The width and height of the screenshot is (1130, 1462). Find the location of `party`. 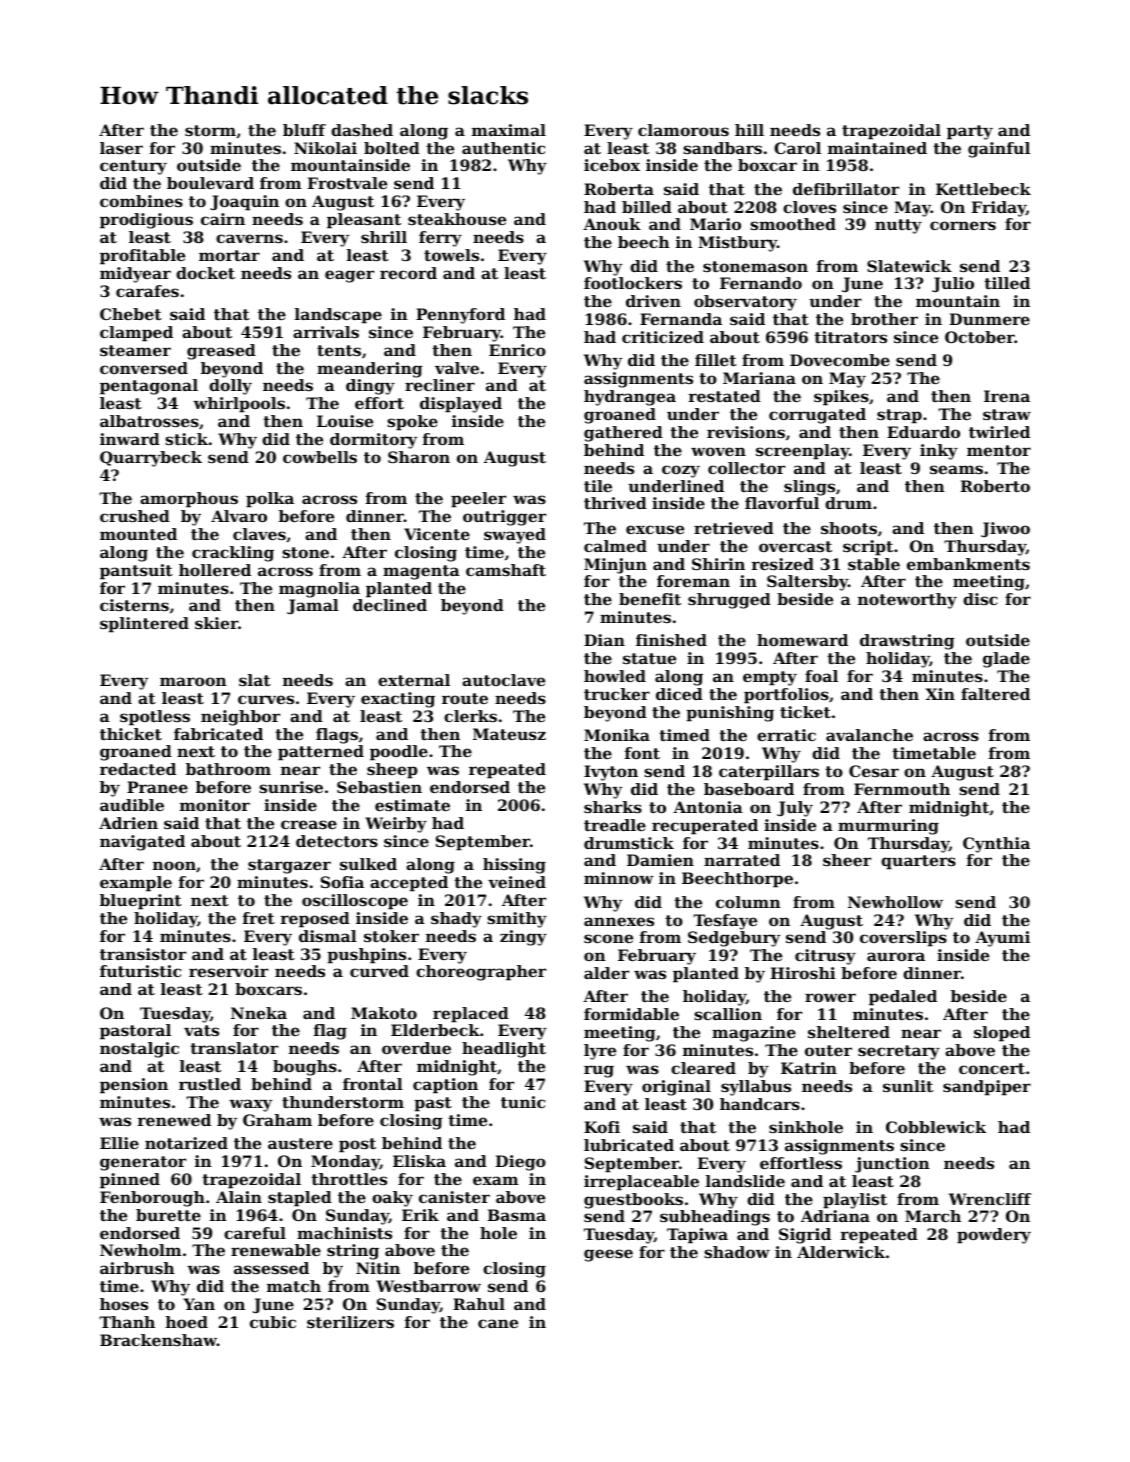

party is located at coordinates (970, 132).
